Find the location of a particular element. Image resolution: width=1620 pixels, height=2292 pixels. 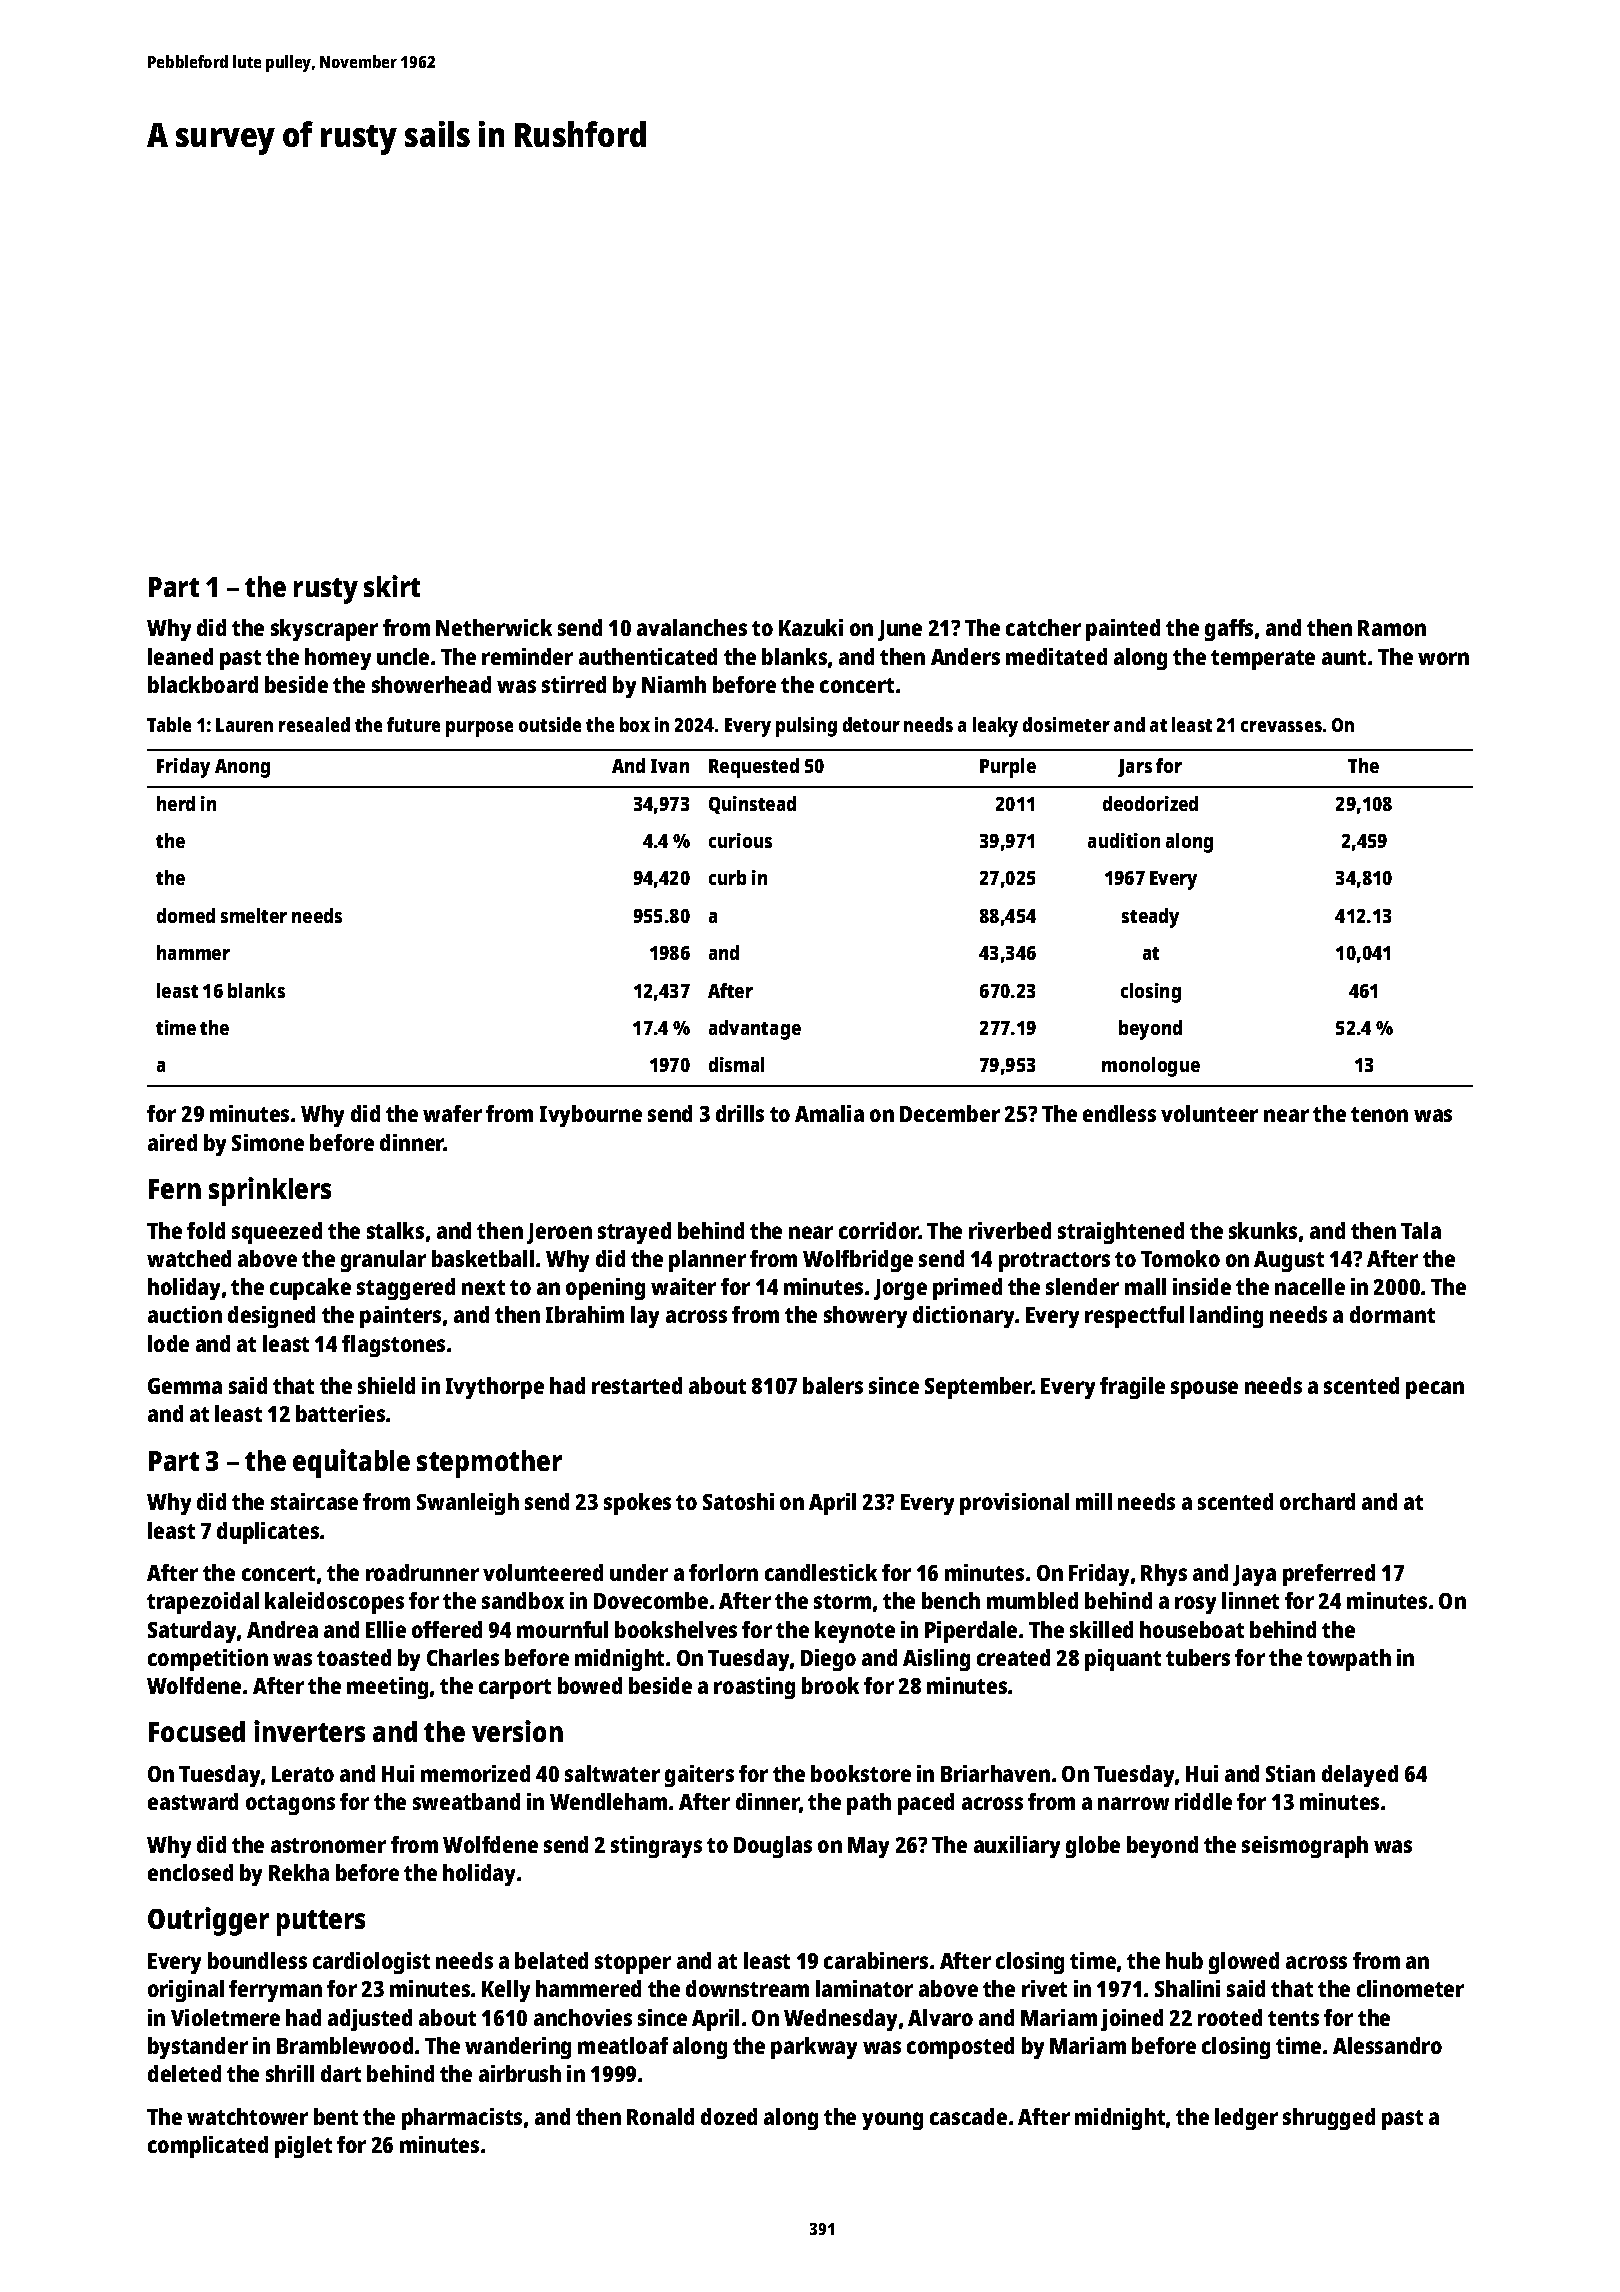

steady is located at coordinates (1150, 918).
